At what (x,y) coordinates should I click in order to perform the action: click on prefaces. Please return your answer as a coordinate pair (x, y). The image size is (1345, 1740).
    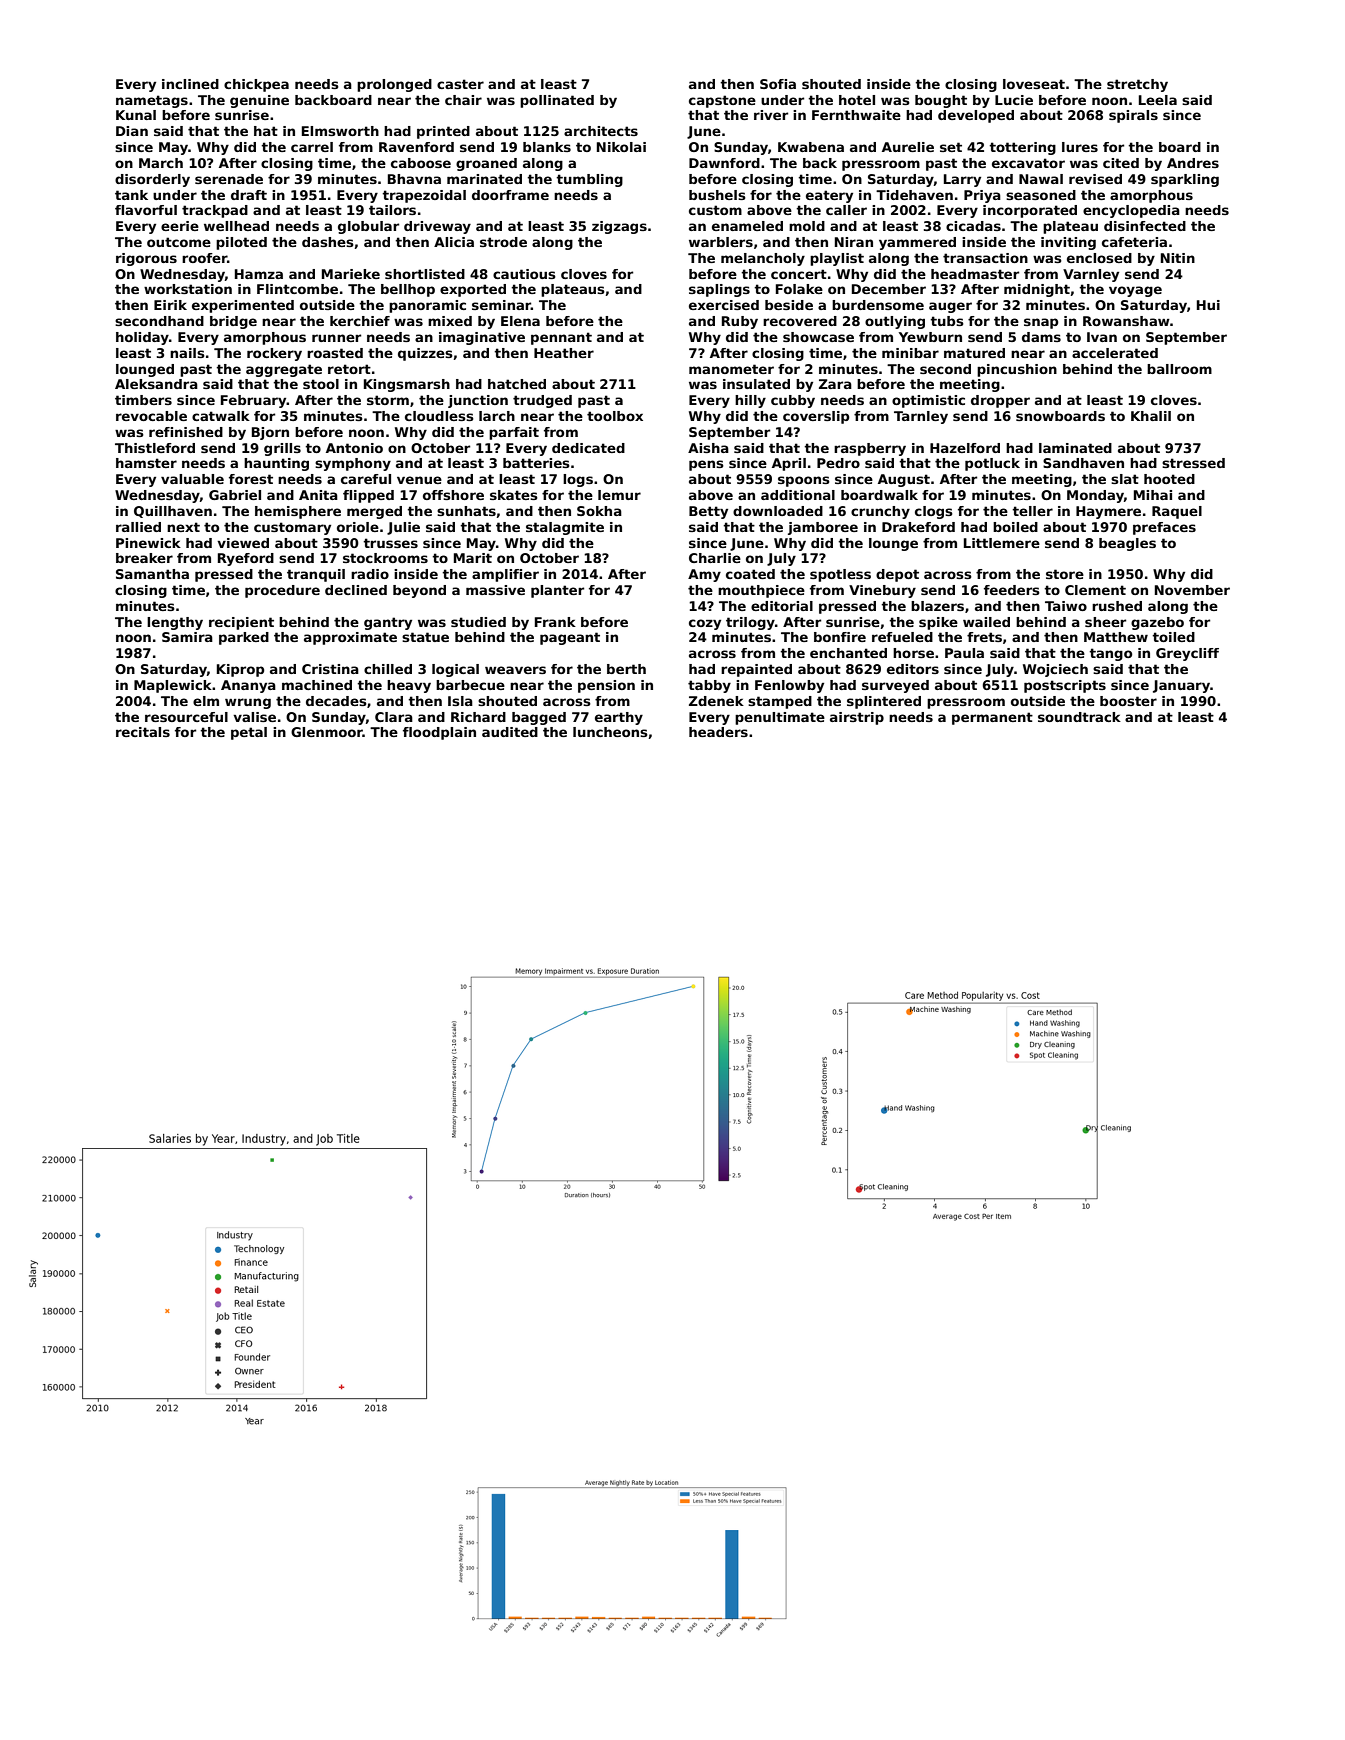
    Looking at the image, I should click on (1164, 528).
